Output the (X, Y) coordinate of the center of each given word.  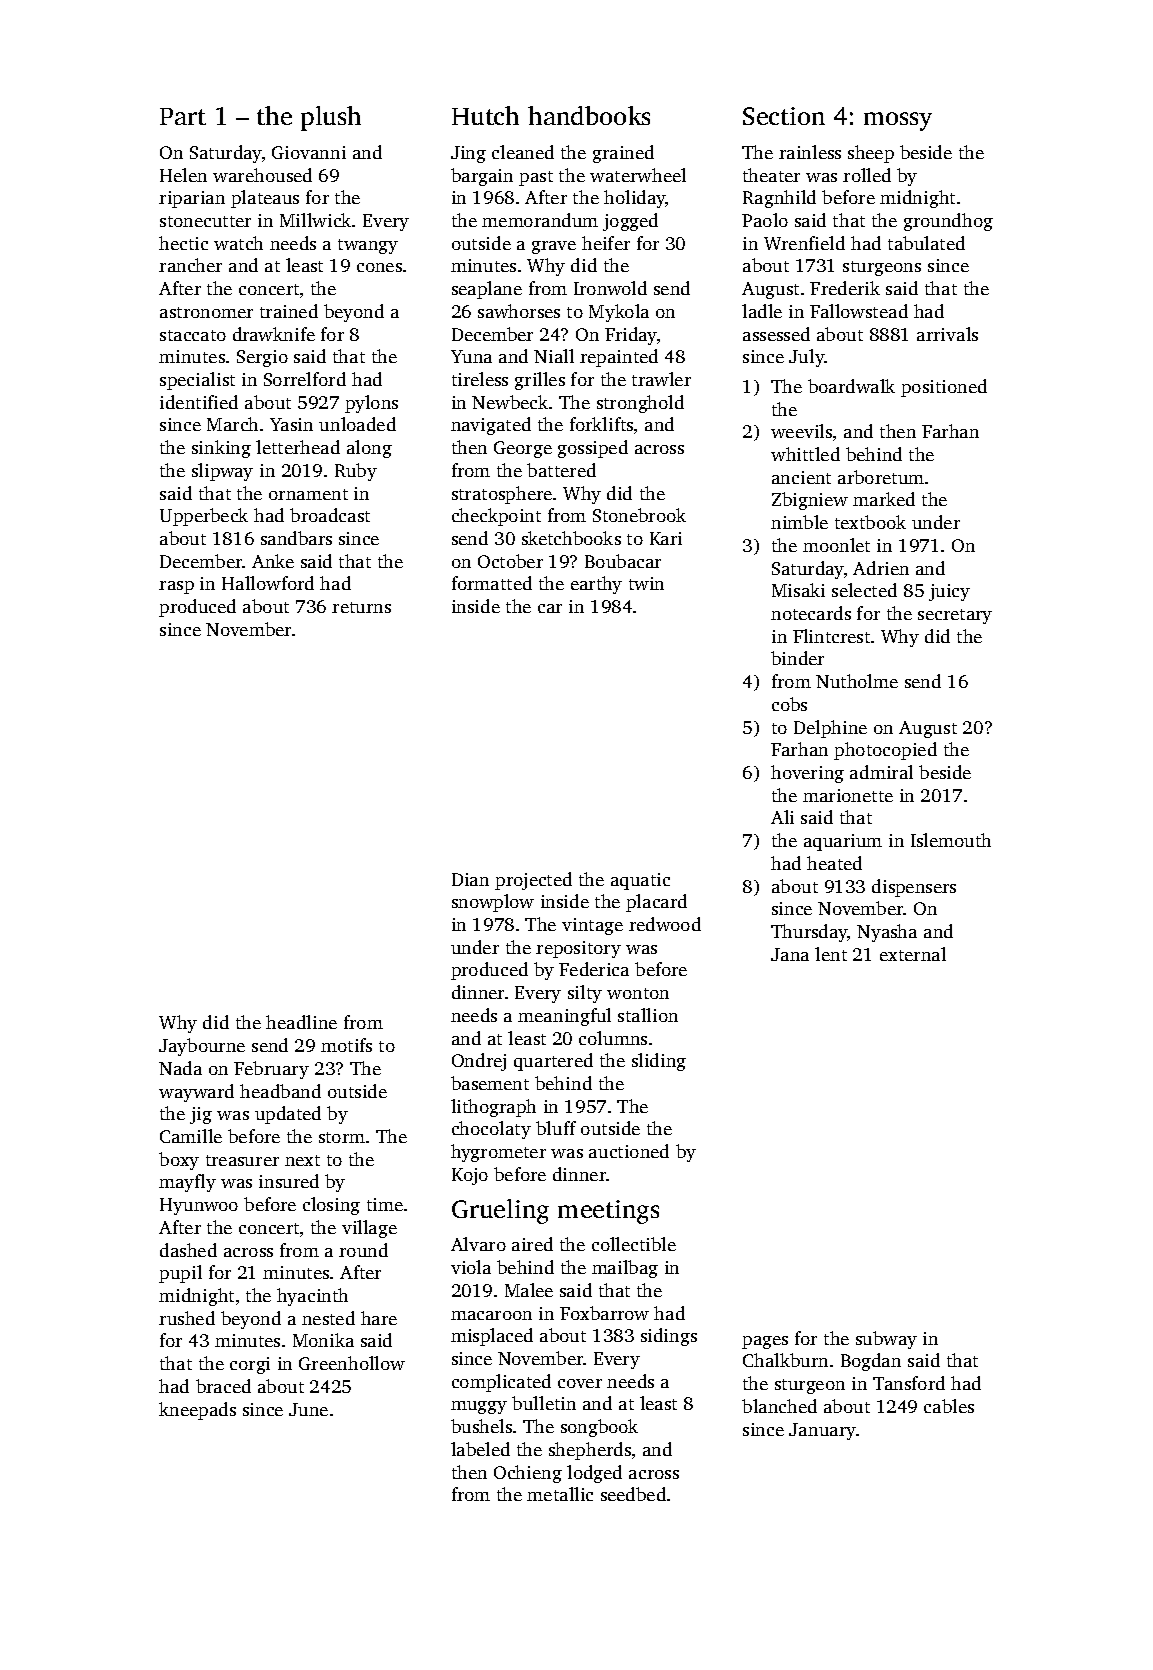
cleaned (523, 152)
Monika (323, 1340)
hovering (807, 774)
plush (331, 118)
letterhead (298, 447)
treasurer (242, 1160)
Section (784, 116)
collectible (634, 1244)
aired (532, 1244)
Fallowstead (859, 311)
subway (886, 1340)
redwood (665, 924)
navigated (491, 426)
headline (301, 1022)
